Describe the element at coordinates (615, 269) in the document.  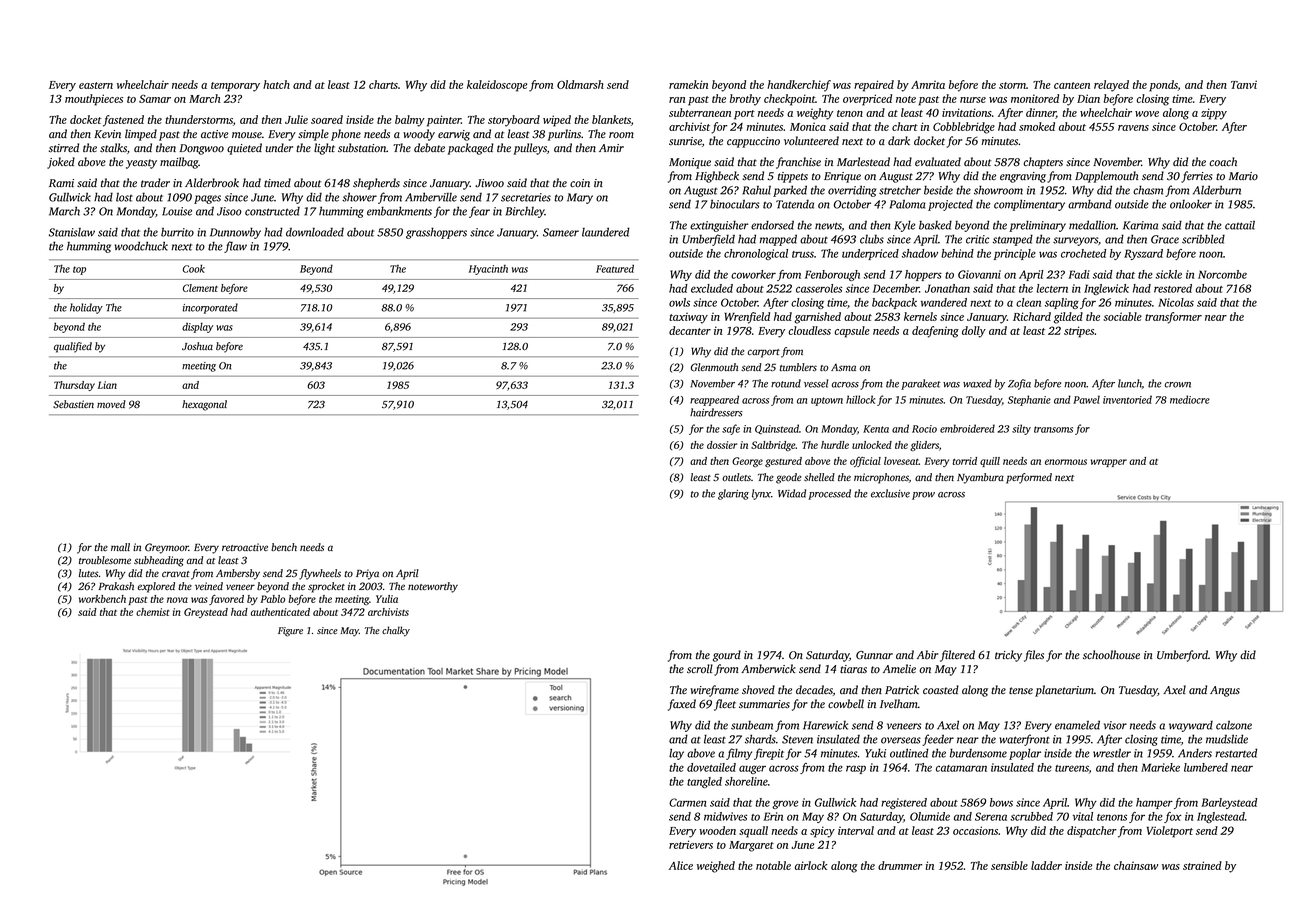
I see `Featured` at that location.
